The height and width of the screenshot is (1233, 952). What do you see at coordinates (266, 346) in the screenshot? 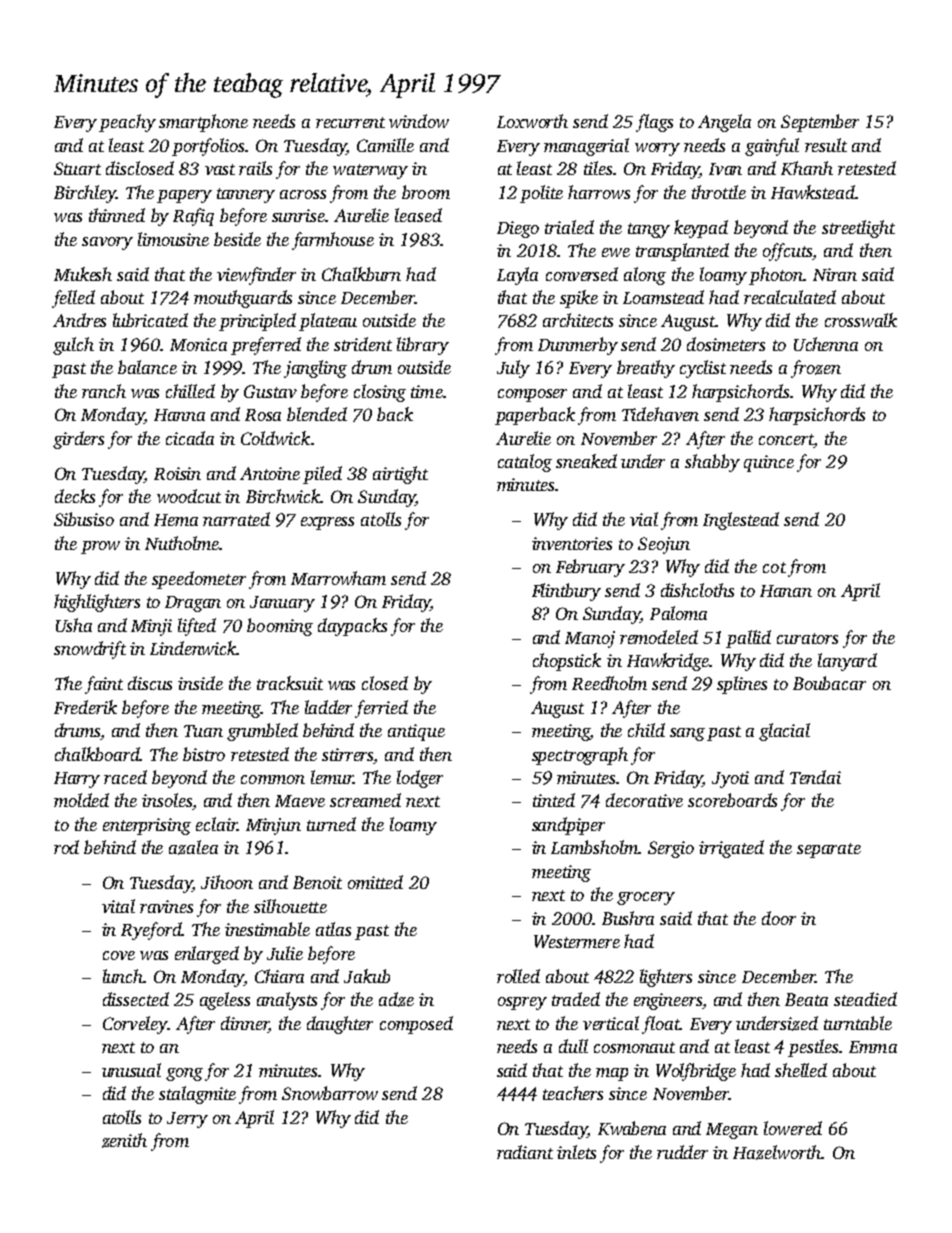
I see `preferred` at bounding box center [266, 346].
